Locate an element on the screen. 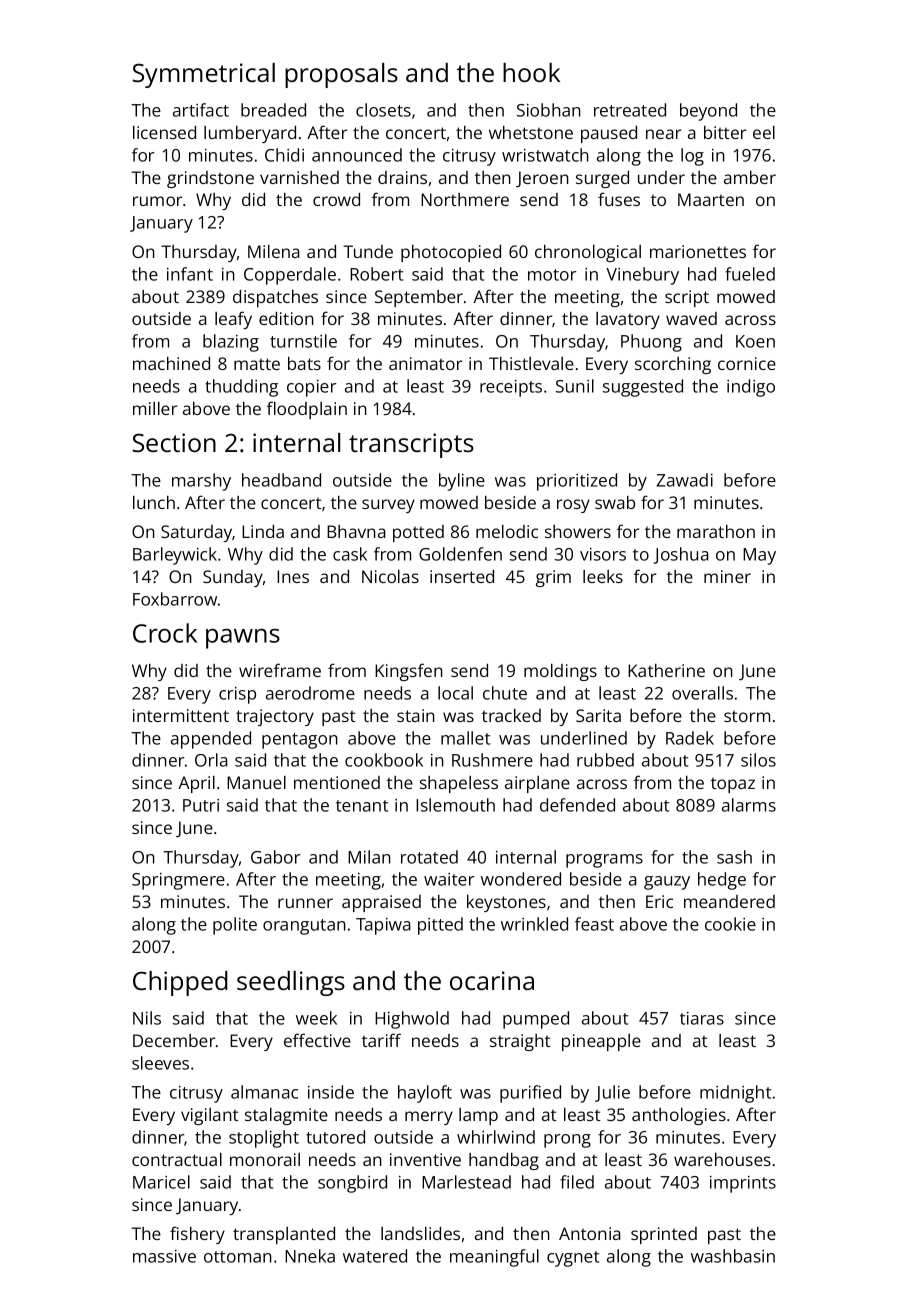 The height and width of the screenshot is (1316, 908). Julie is located at coordinates (612, 1093).
